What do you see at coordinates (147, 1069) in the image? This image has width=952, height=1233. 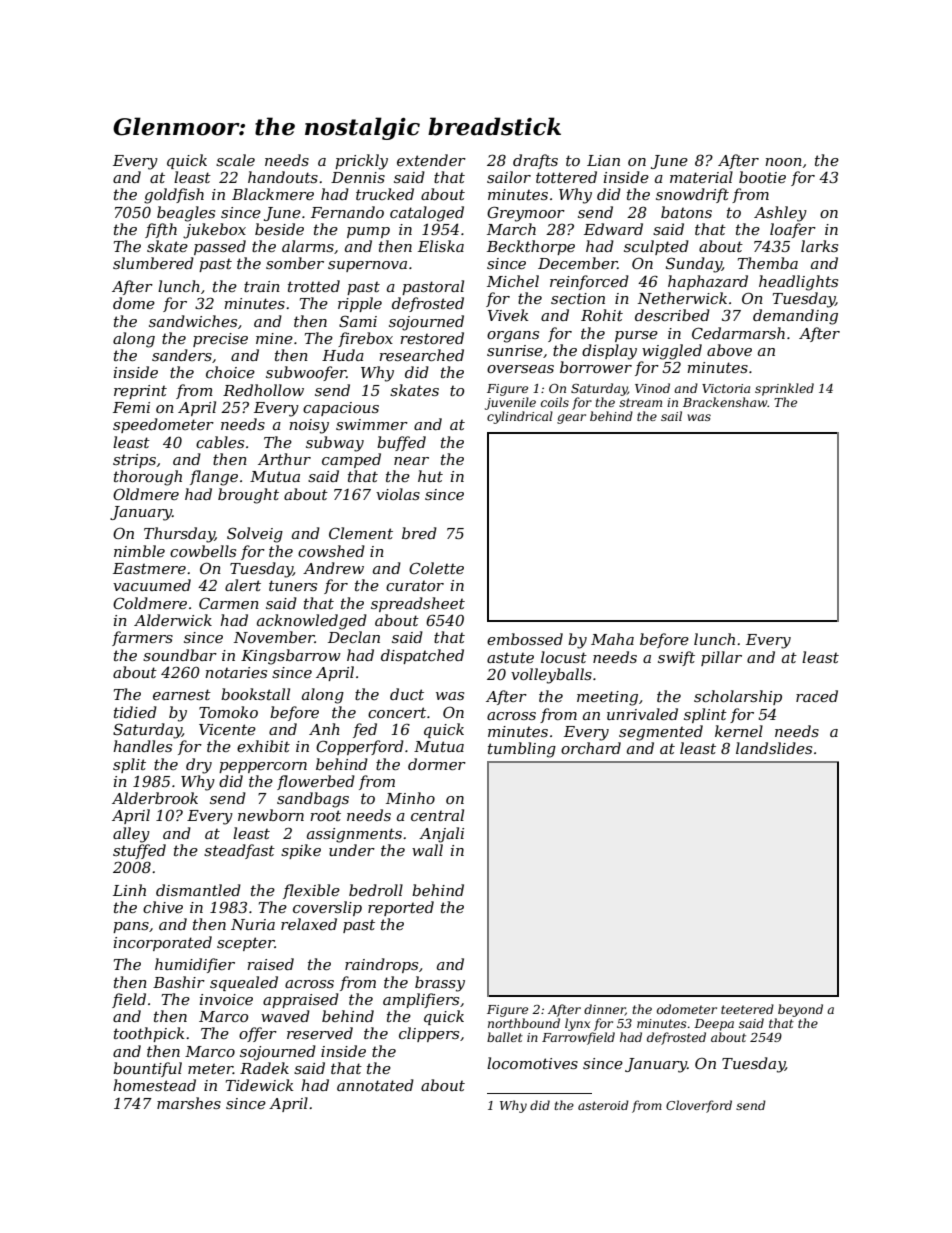 I see `bountiful` at bounding box center [147, 1069].
